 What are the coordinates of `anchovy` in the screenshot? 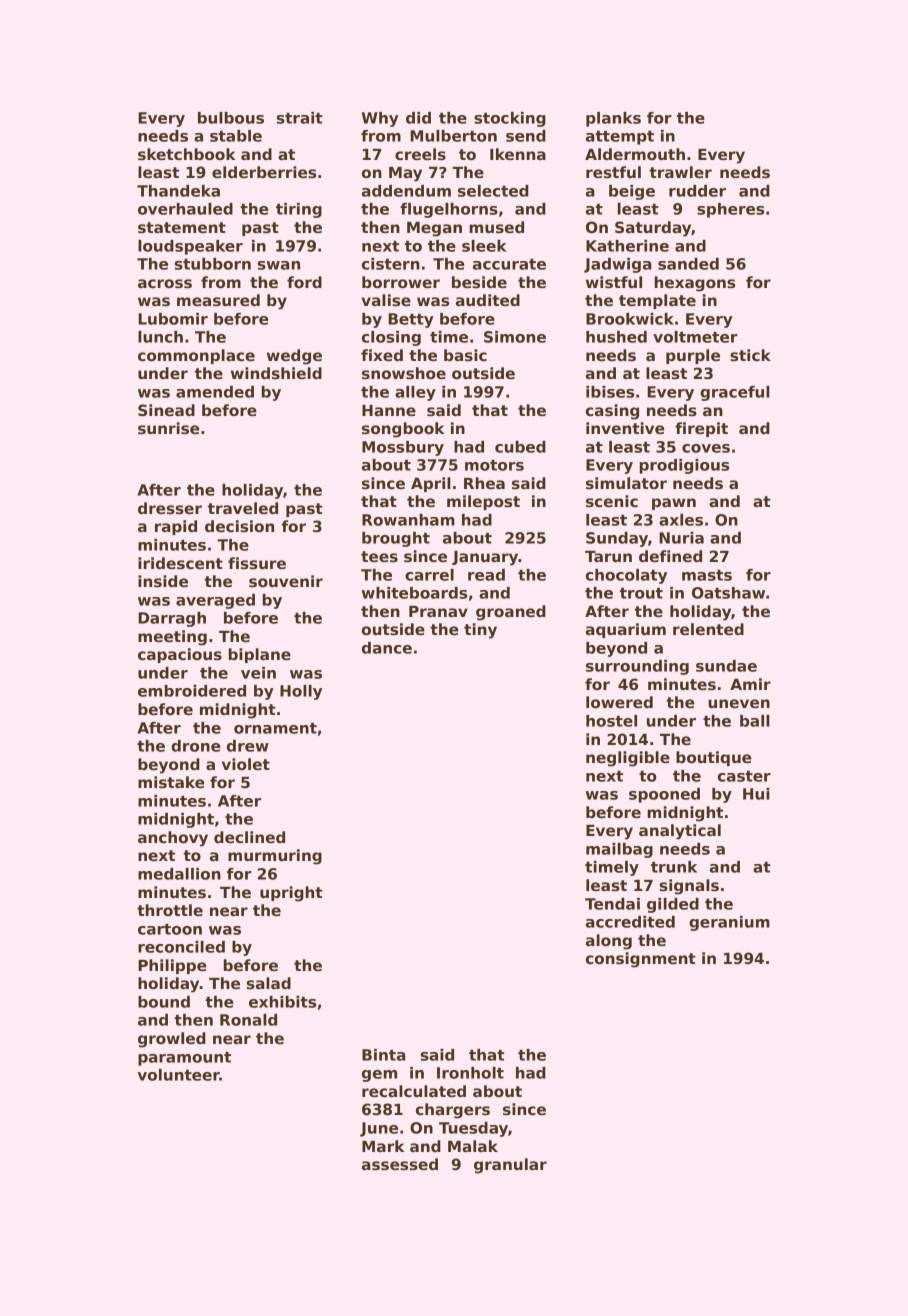 It's located at (173, 839).
